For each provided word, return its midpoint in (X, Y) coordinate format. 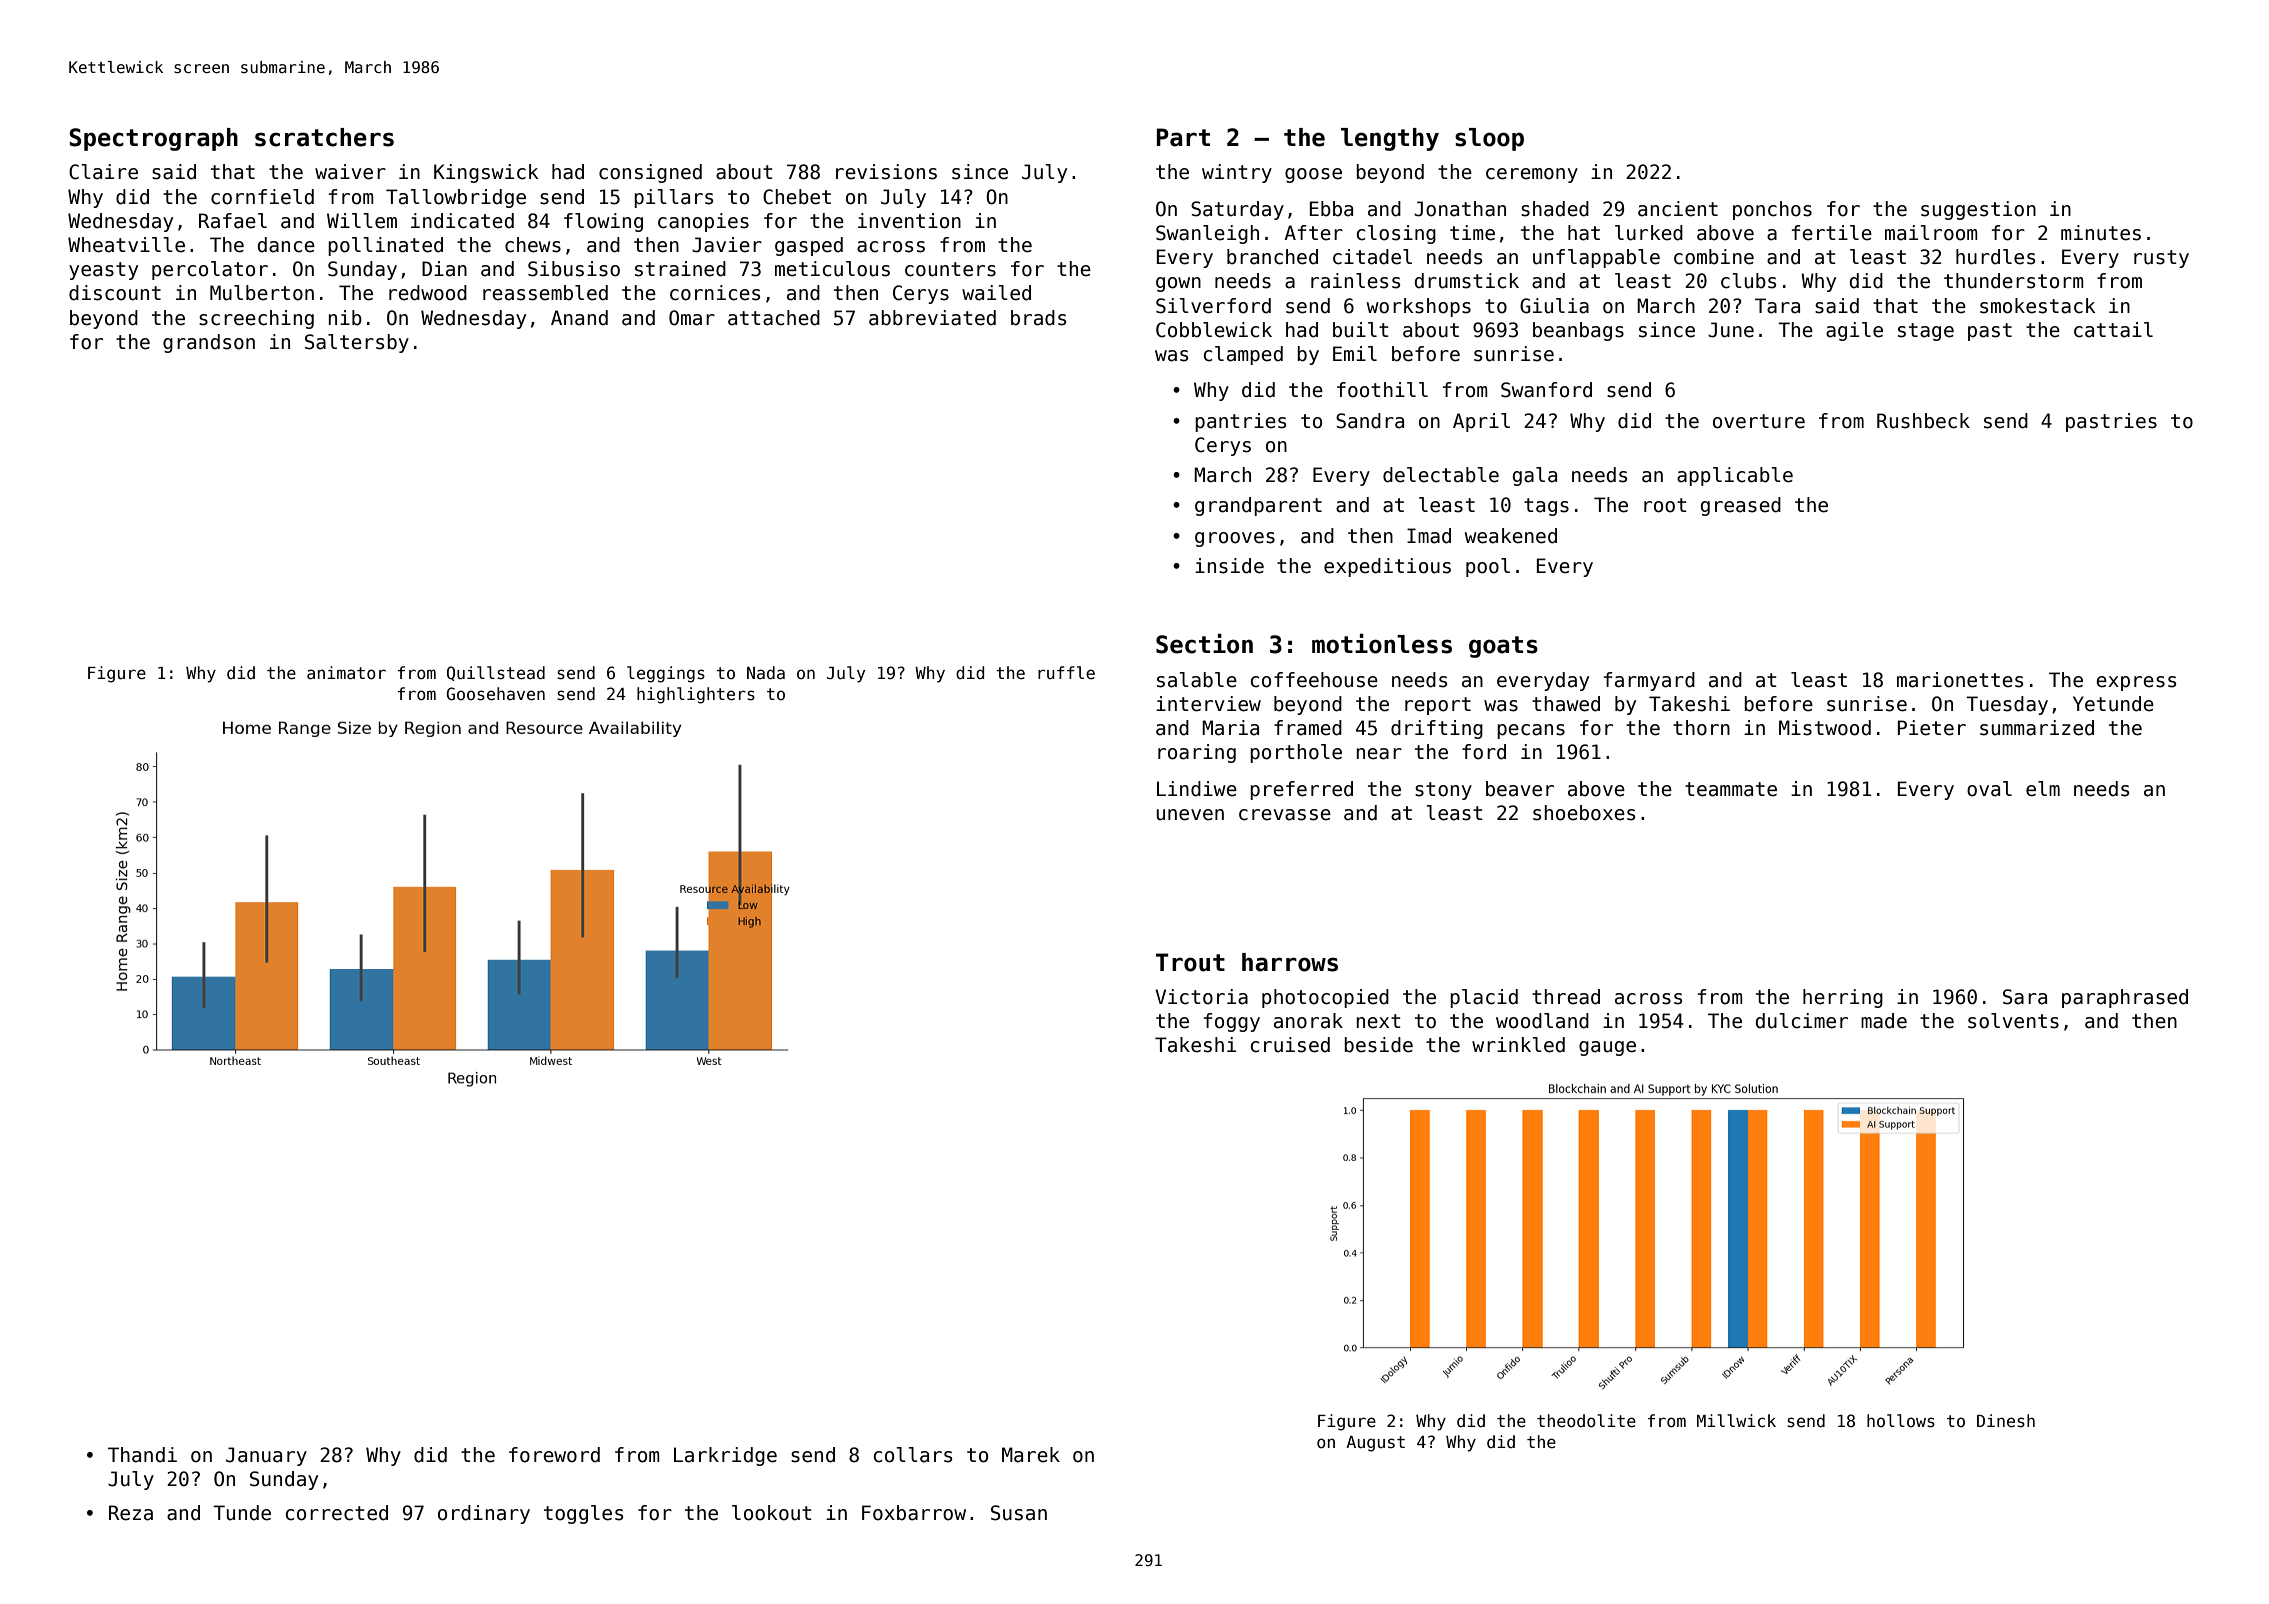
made (1884, 1021)
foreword (554, 1455)
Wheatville (126, 245)
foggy (1232, 1022)
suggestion (1978, 210)
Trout (1190, 962)
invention (909, 221)
